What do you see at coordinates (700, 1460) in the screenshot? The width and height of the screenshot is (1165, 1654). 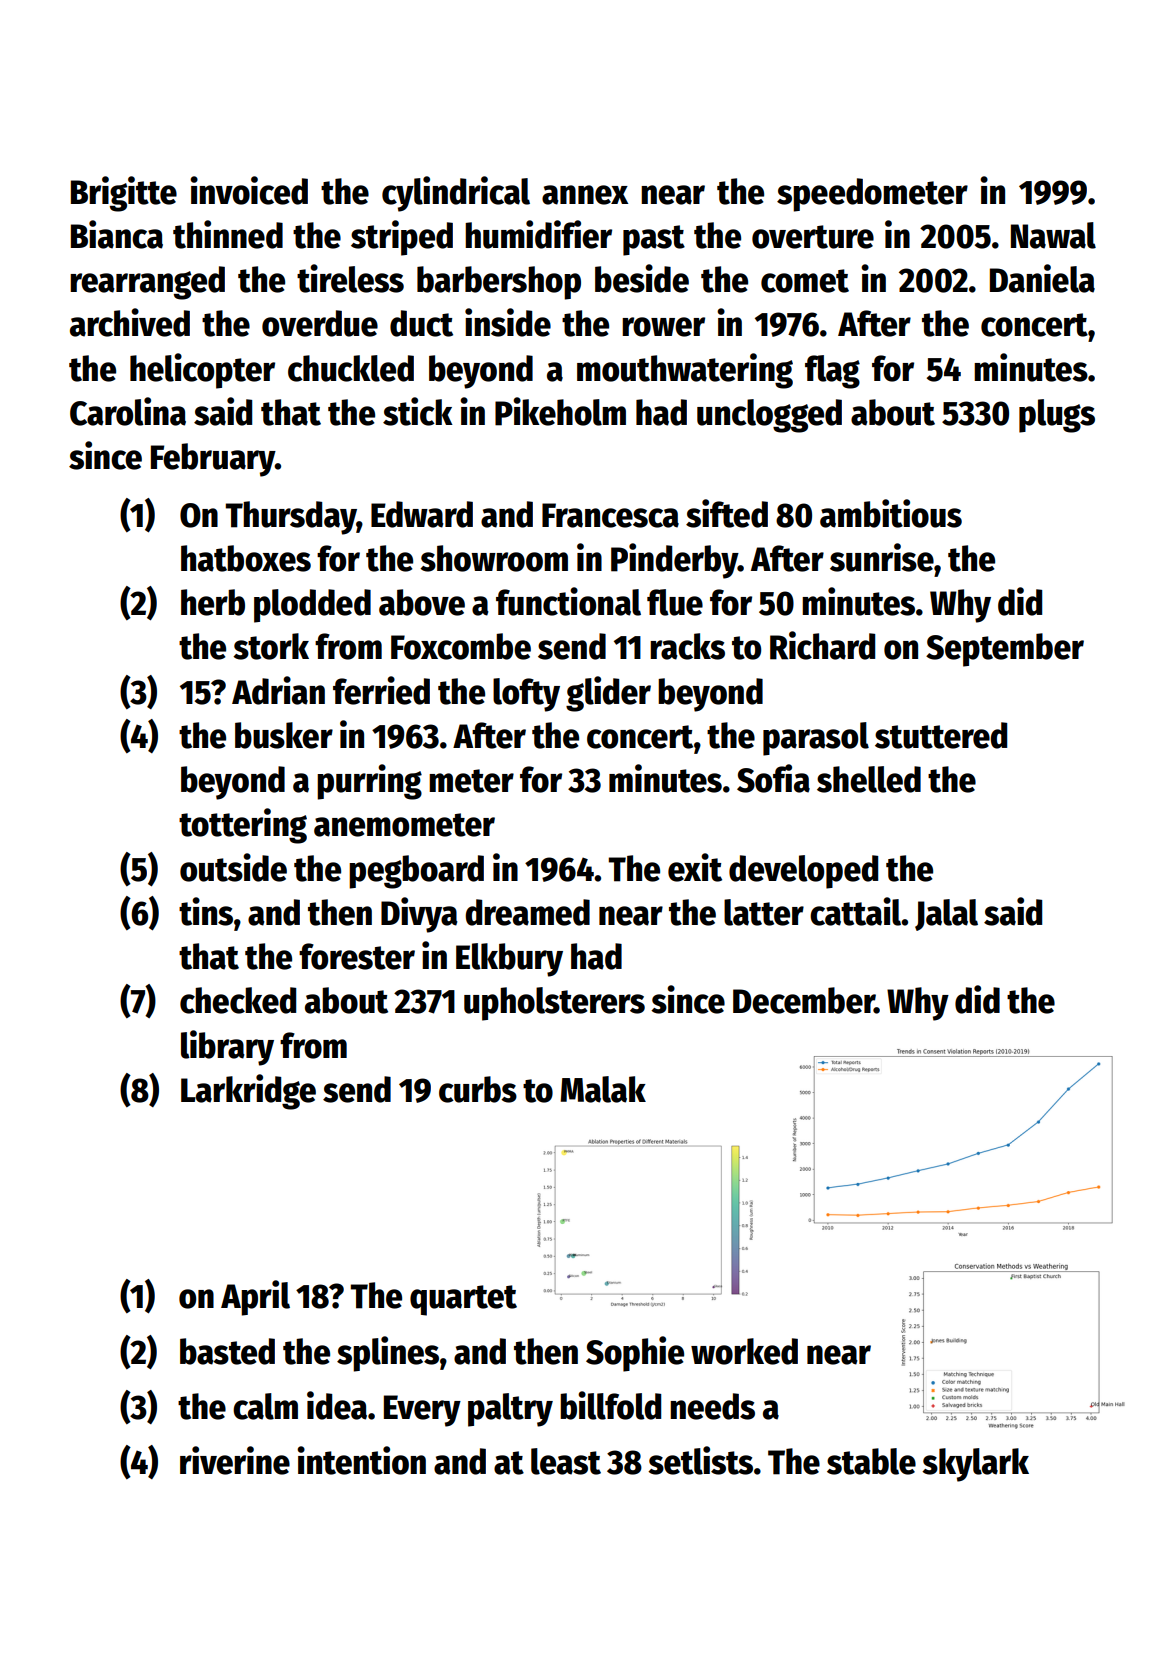 I see `setlists` at bounding box center [700, 1460].
